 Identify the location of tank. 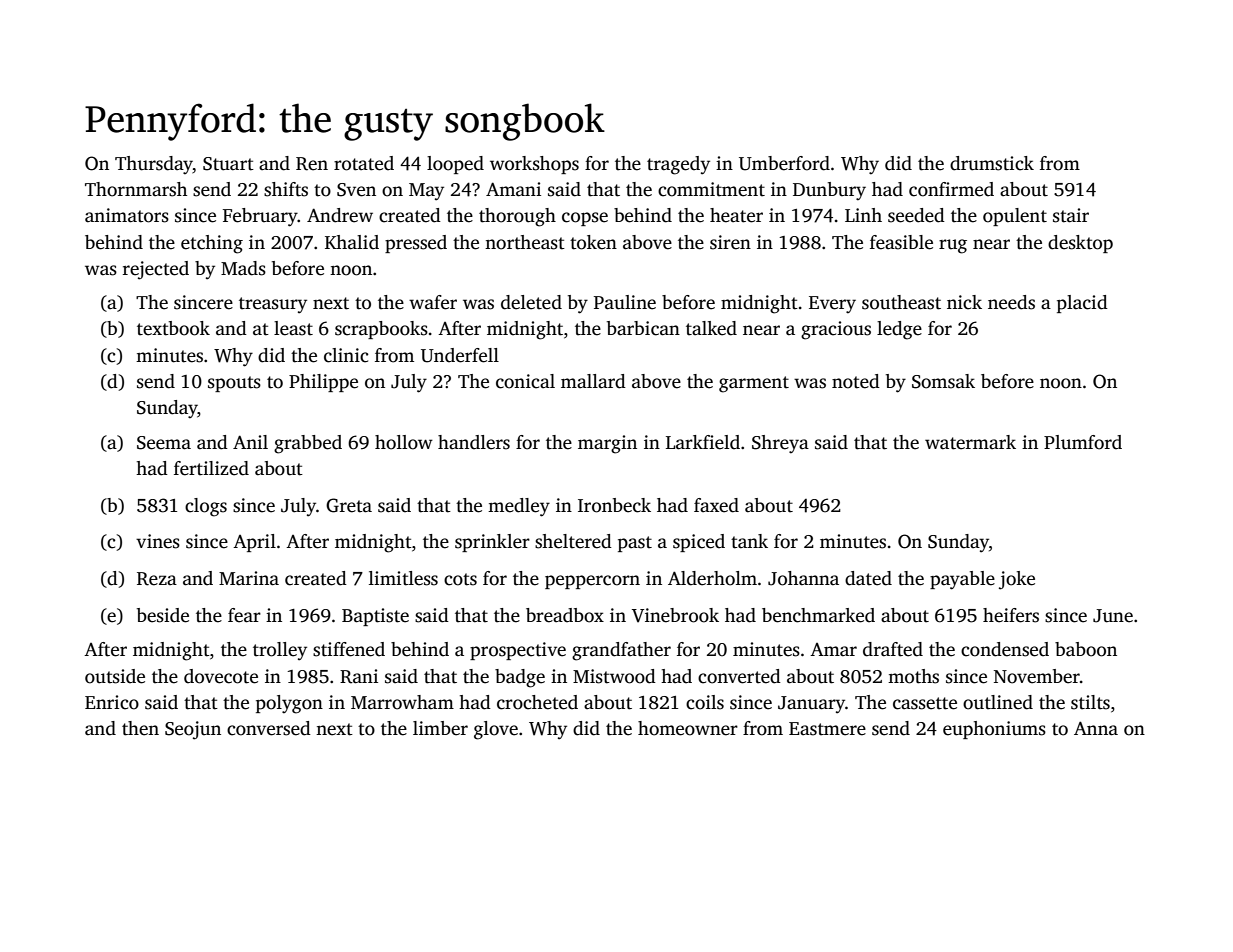
(749, 541).
